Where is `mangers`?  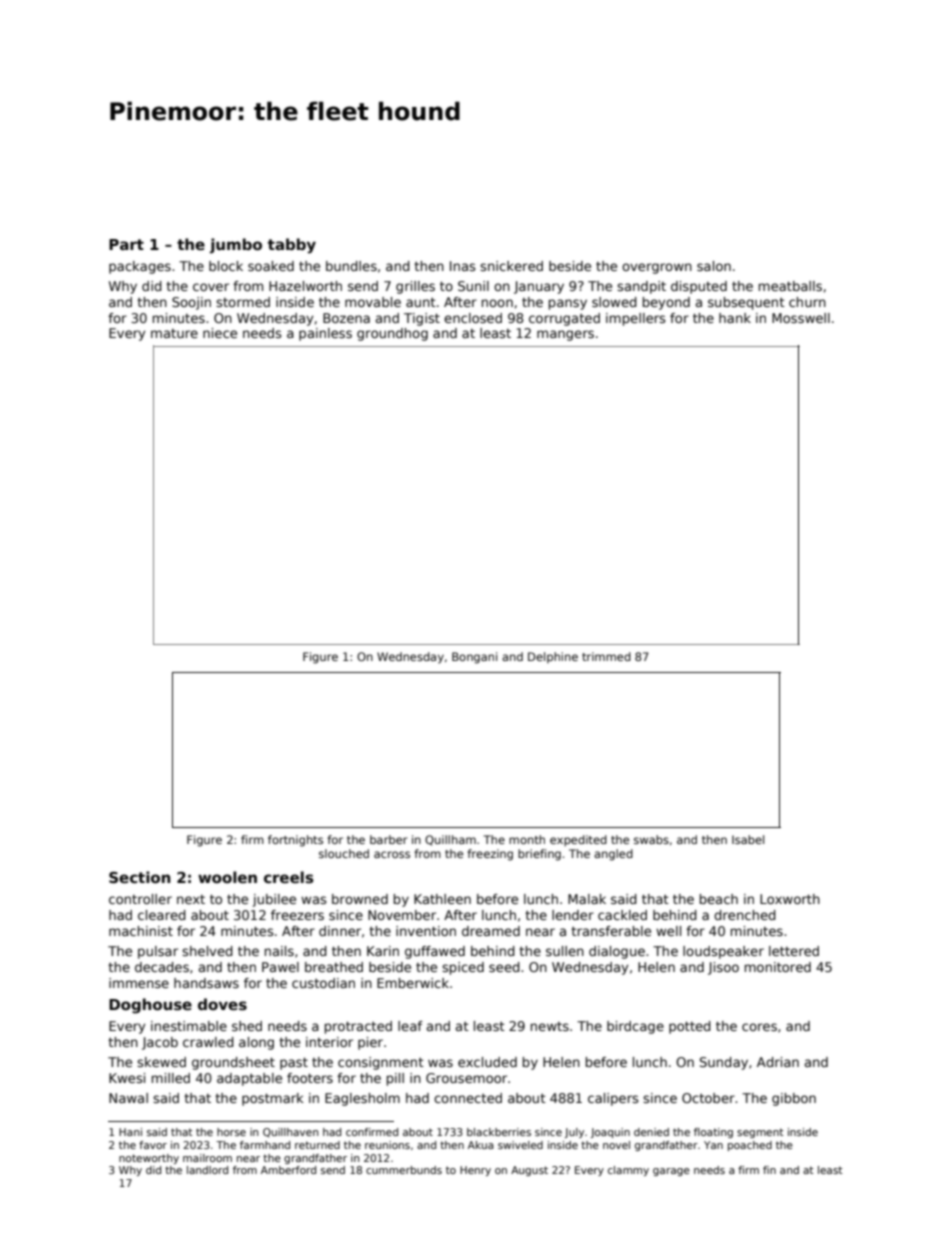
mangers is located at coordinates (565, 335).
